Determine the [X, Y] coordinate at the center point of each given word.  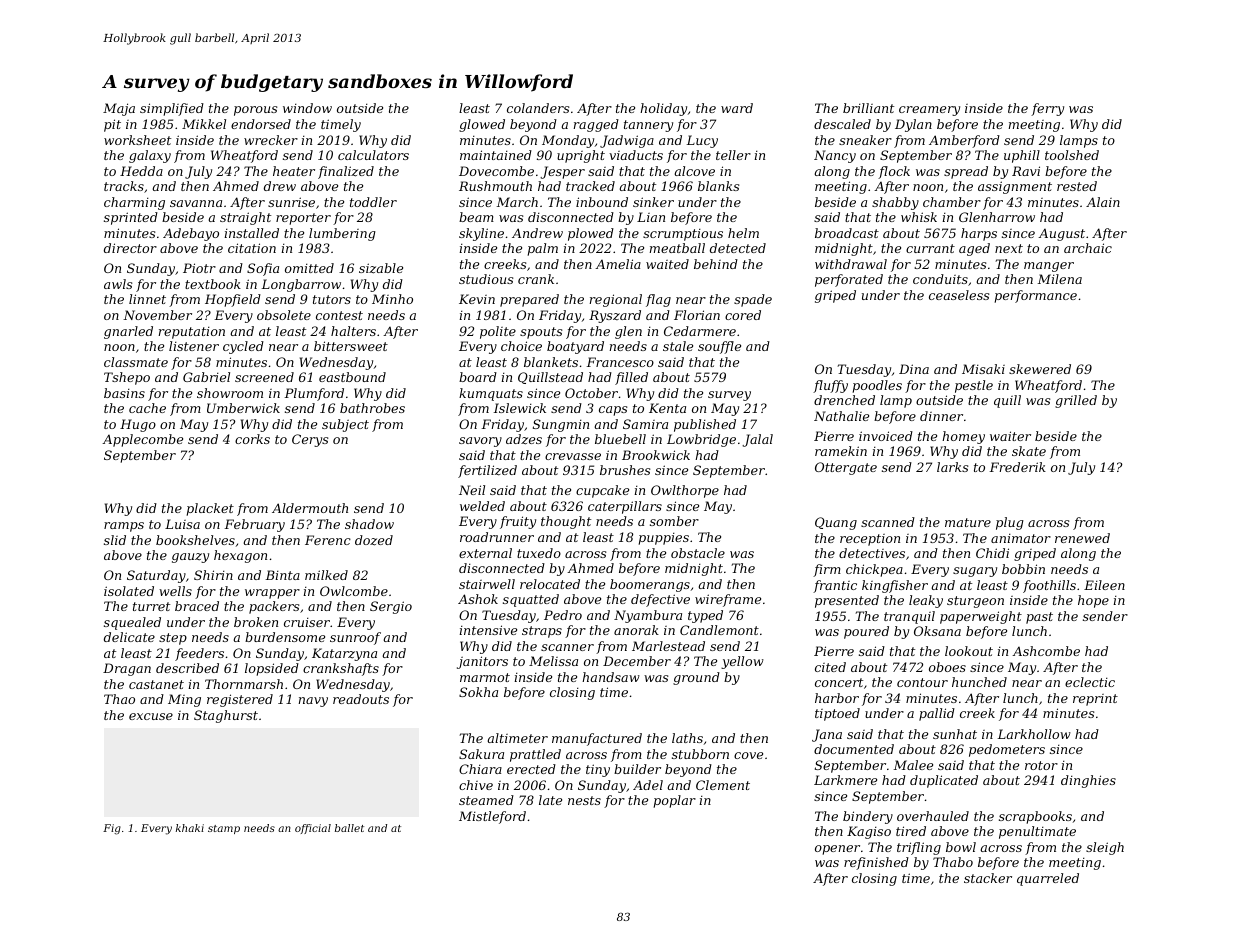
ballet [349, 828]
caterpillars [625, 507]
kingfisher [895, 586]
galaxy [150, 156]
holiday [663, 109]
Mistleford [492, 817]
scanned [888, 522]
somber [674, 521]
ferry [1047, 109]
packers [274, 607]
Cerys [310, 440]
